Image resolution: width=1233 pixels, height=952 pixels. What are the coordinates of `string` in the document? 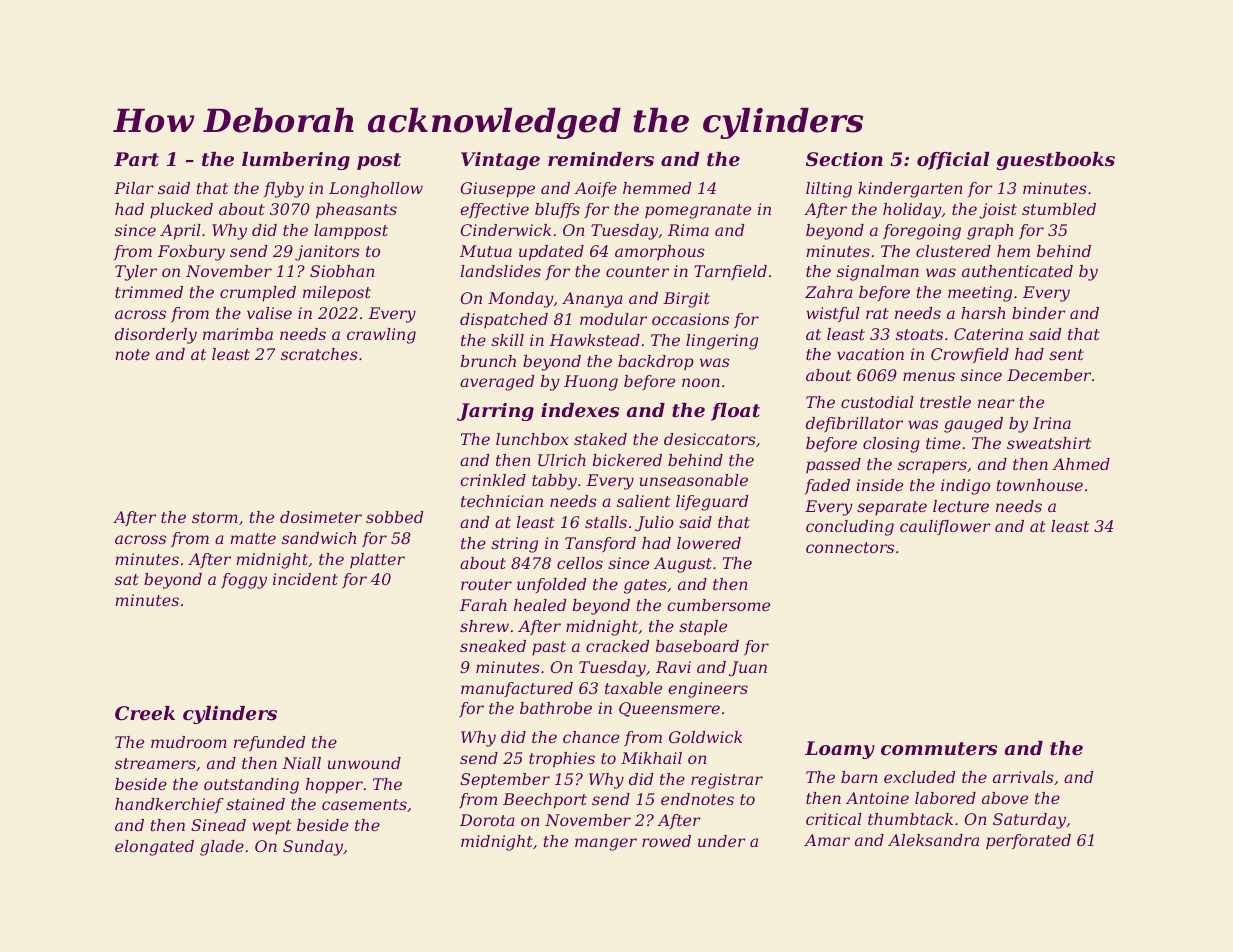 It's located at (514, 545).
